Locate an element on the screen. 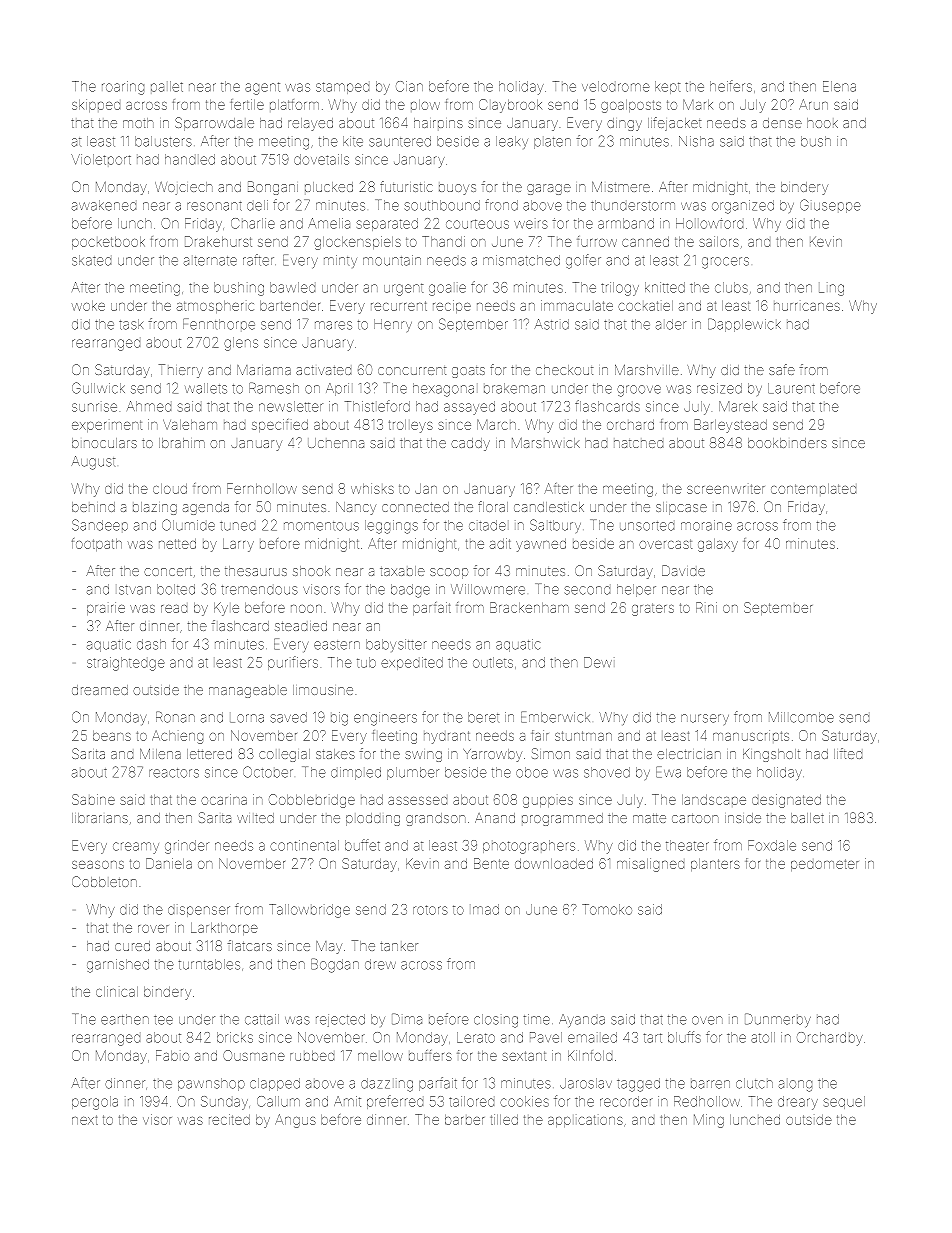  straightedge is located at coordinates (126, 664).
